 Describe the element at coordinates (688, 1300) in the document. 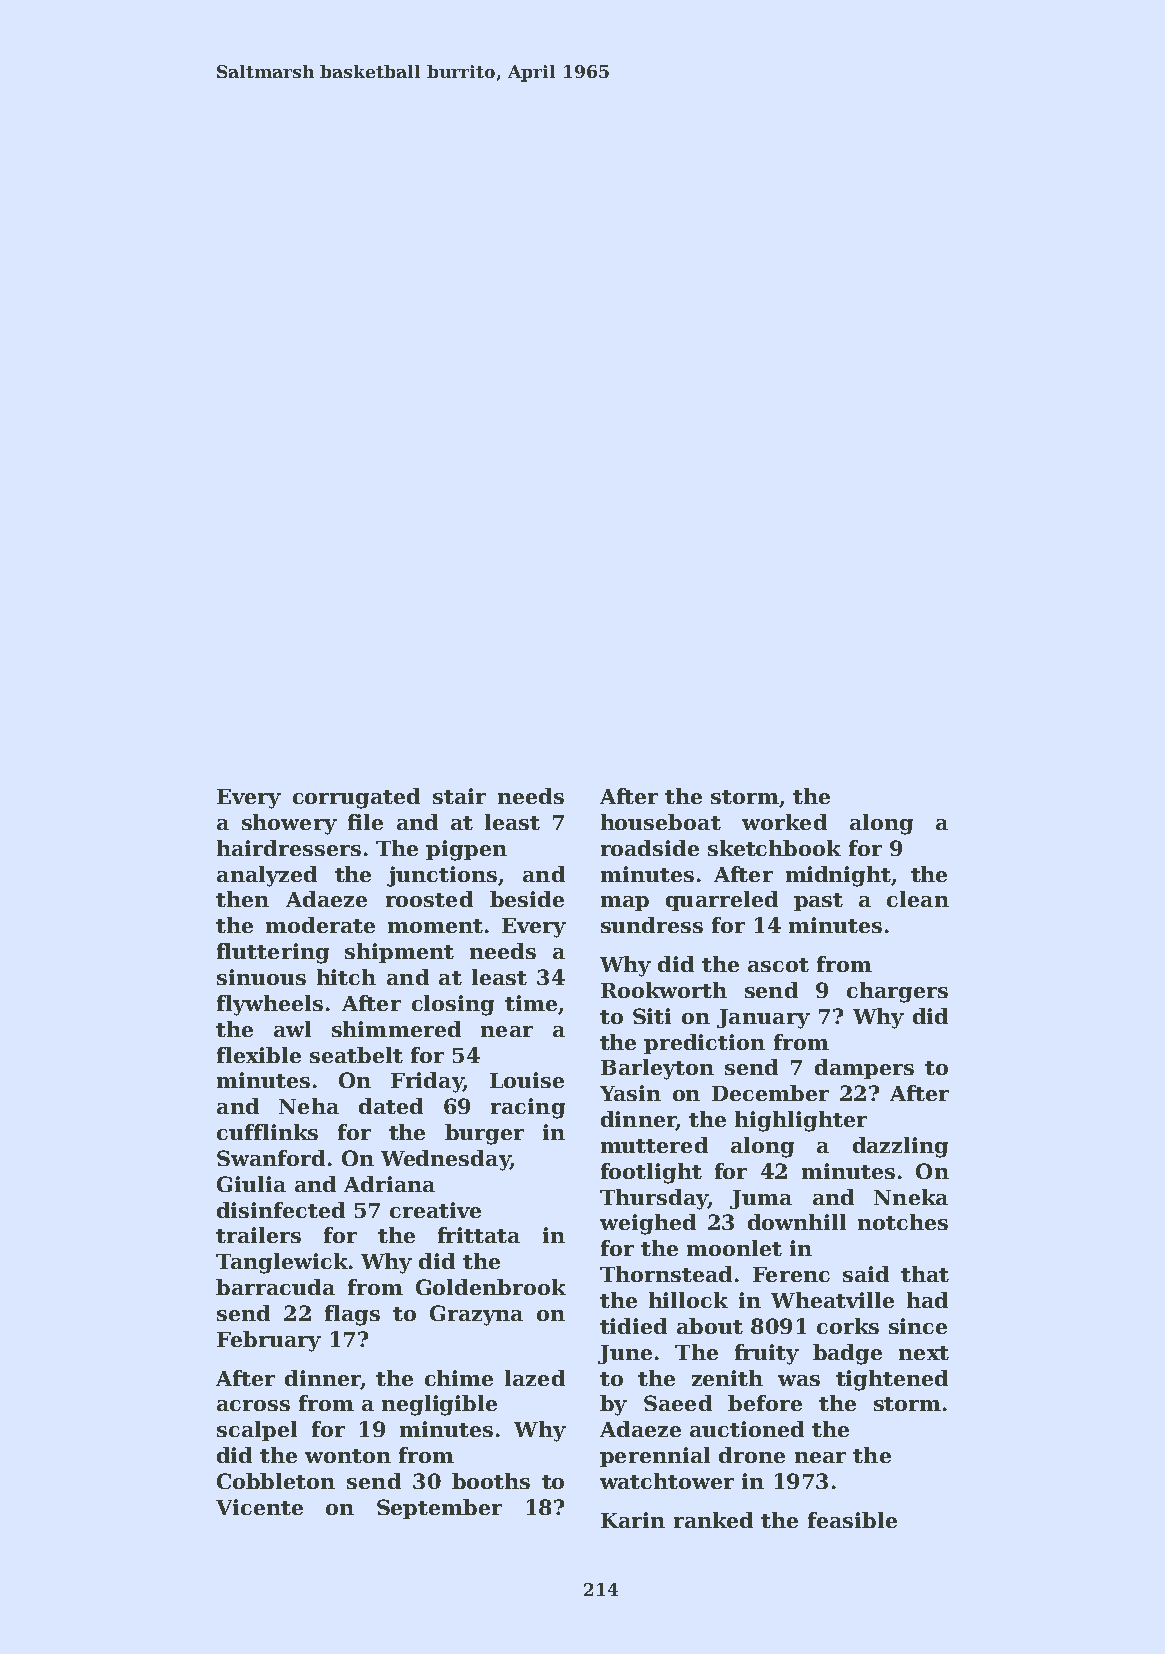

I see `hillock` at that location.
